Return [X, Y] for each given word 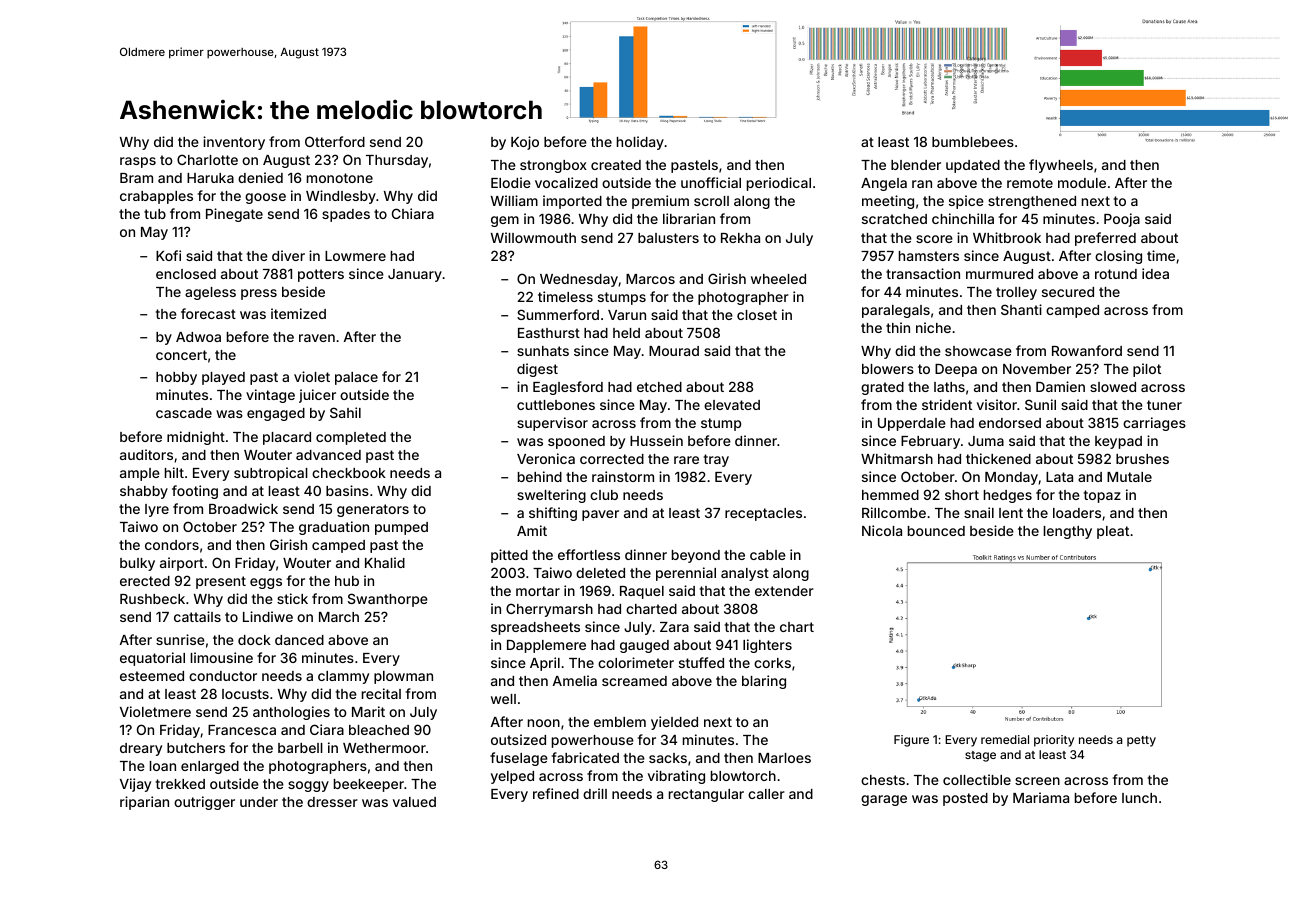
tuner [1164, 405]
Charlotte [207, 159]
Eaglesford [568, 388]
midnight [196, 438]
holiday [640, 143]
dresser [332, 802]
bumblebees [973, 142]
